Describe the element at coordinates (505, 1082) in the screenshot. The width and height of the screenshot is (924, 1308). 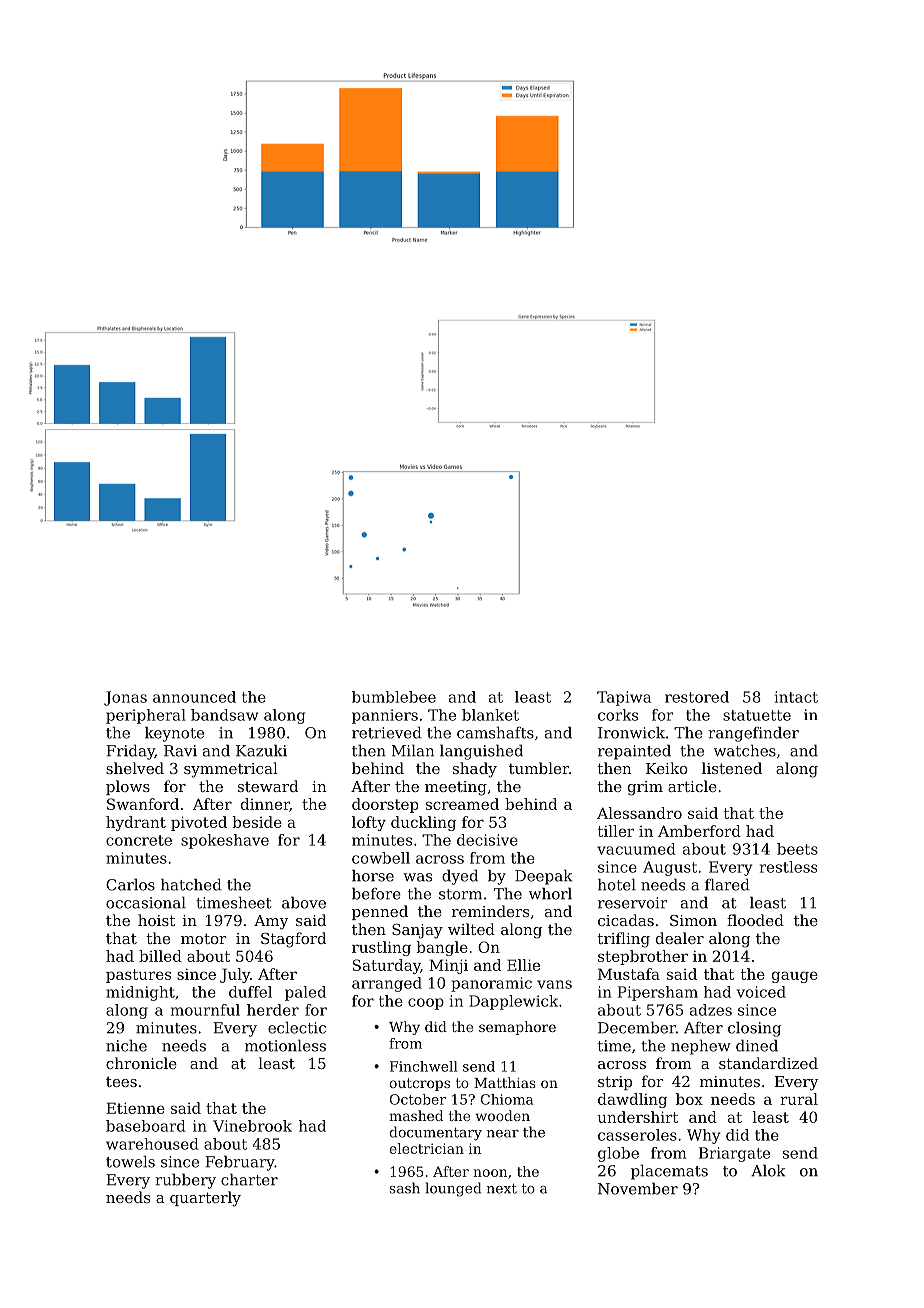
I see `Matthias` at that location.
